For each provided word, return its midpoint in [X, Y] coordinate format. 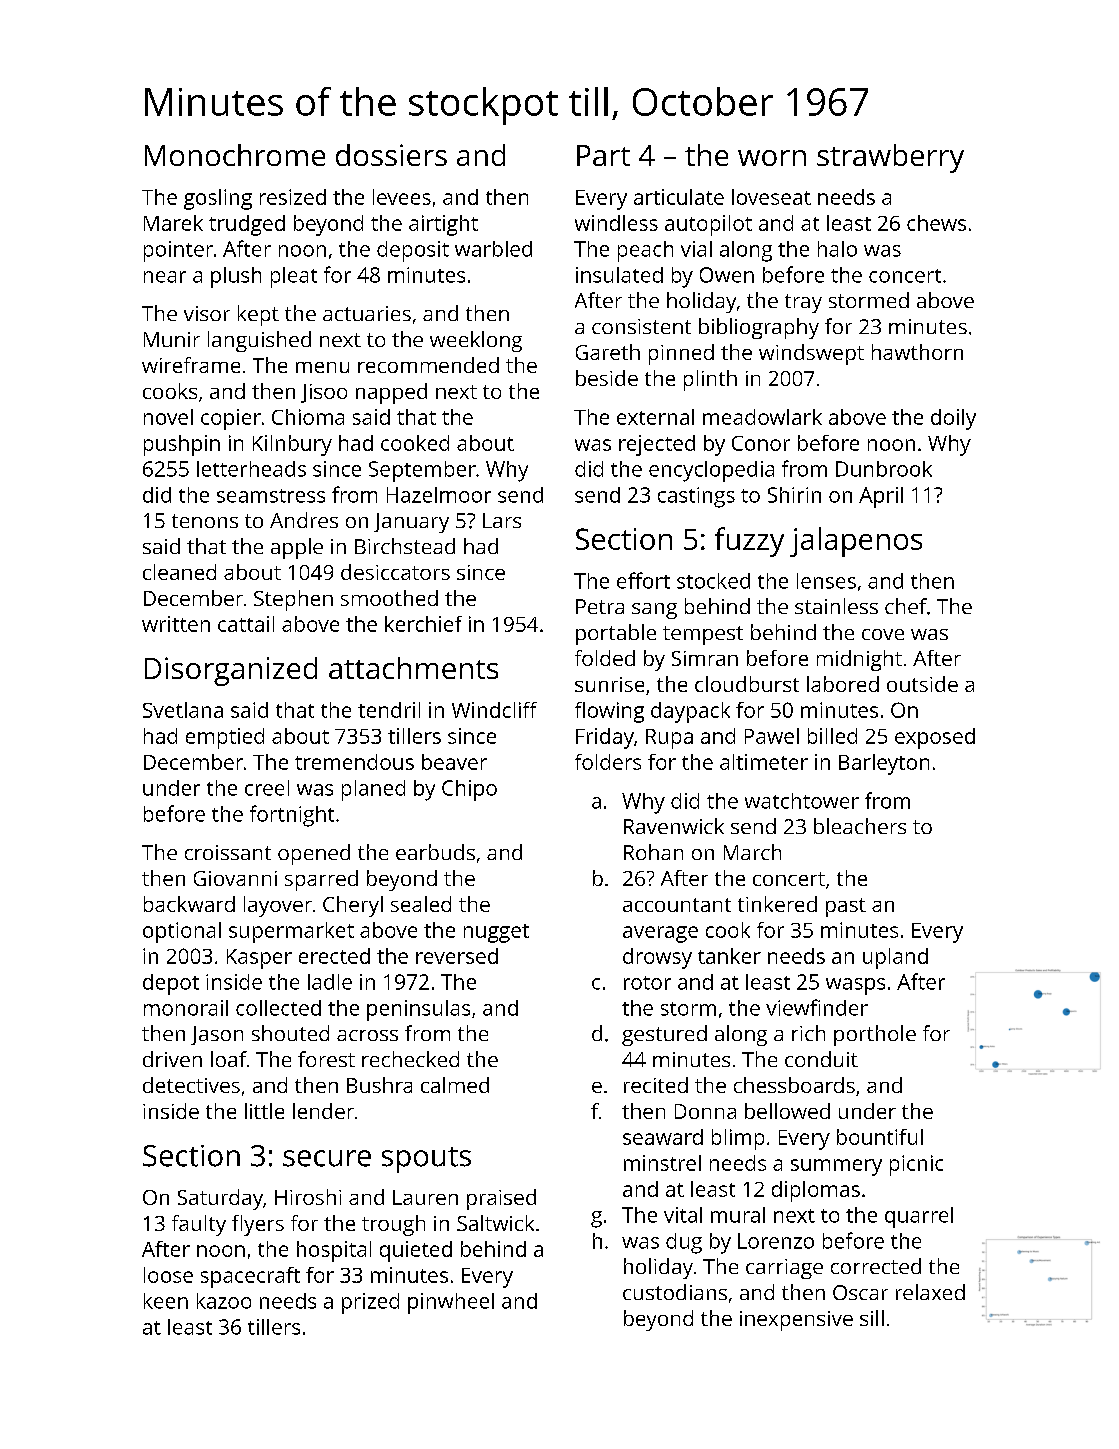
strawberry [890, 158]
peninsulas [418, 1010]
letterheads [251, 469]
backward [189, 904]
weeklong [476, 341]
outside [922, 684]
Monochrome [235, 155]
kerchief [423, 624]
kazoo [224, 1301]
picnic [916, 1165]
